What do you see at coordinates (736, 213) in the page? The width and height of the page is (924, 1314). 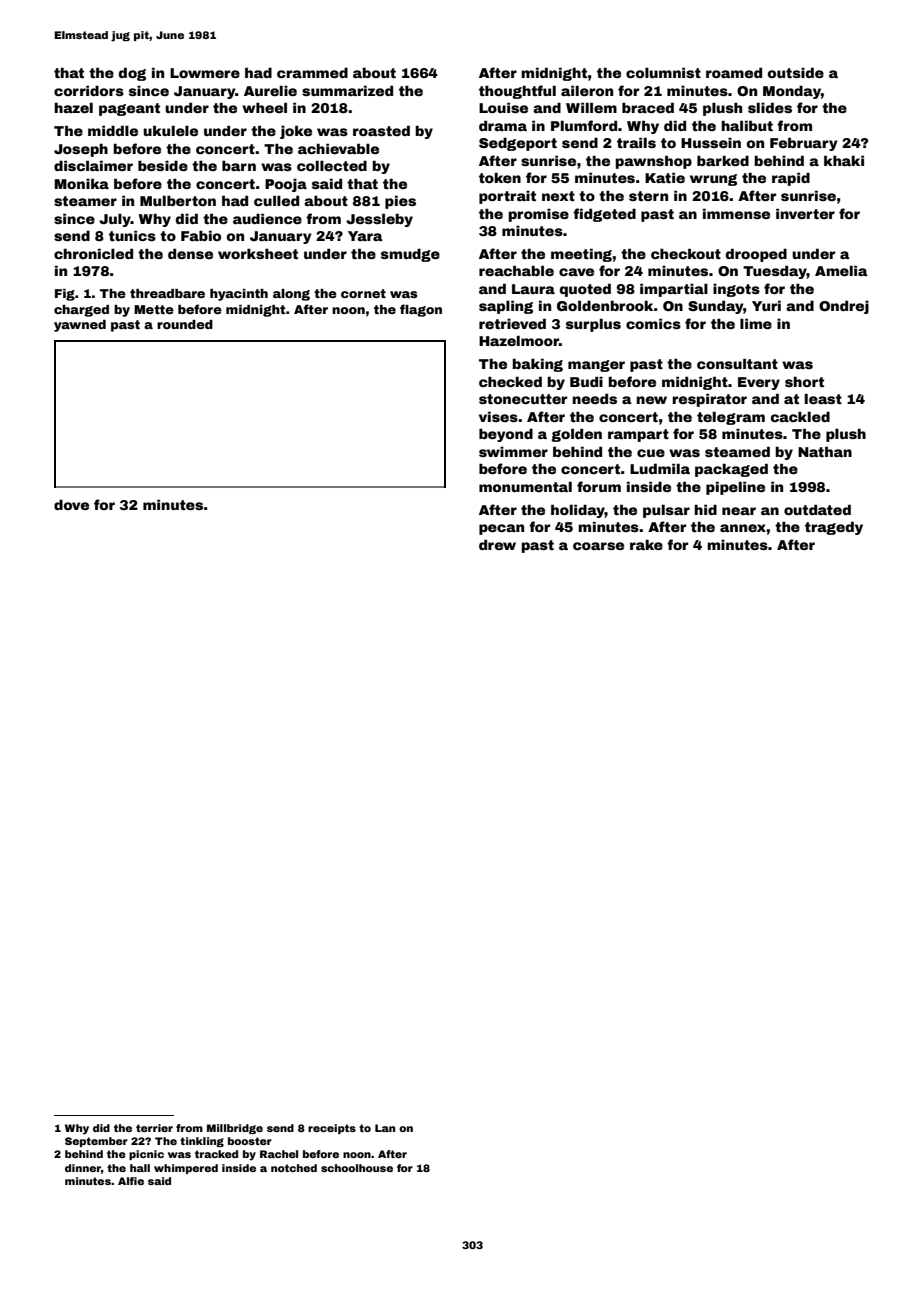 I see `immense` at bounding box center [736, 213].
